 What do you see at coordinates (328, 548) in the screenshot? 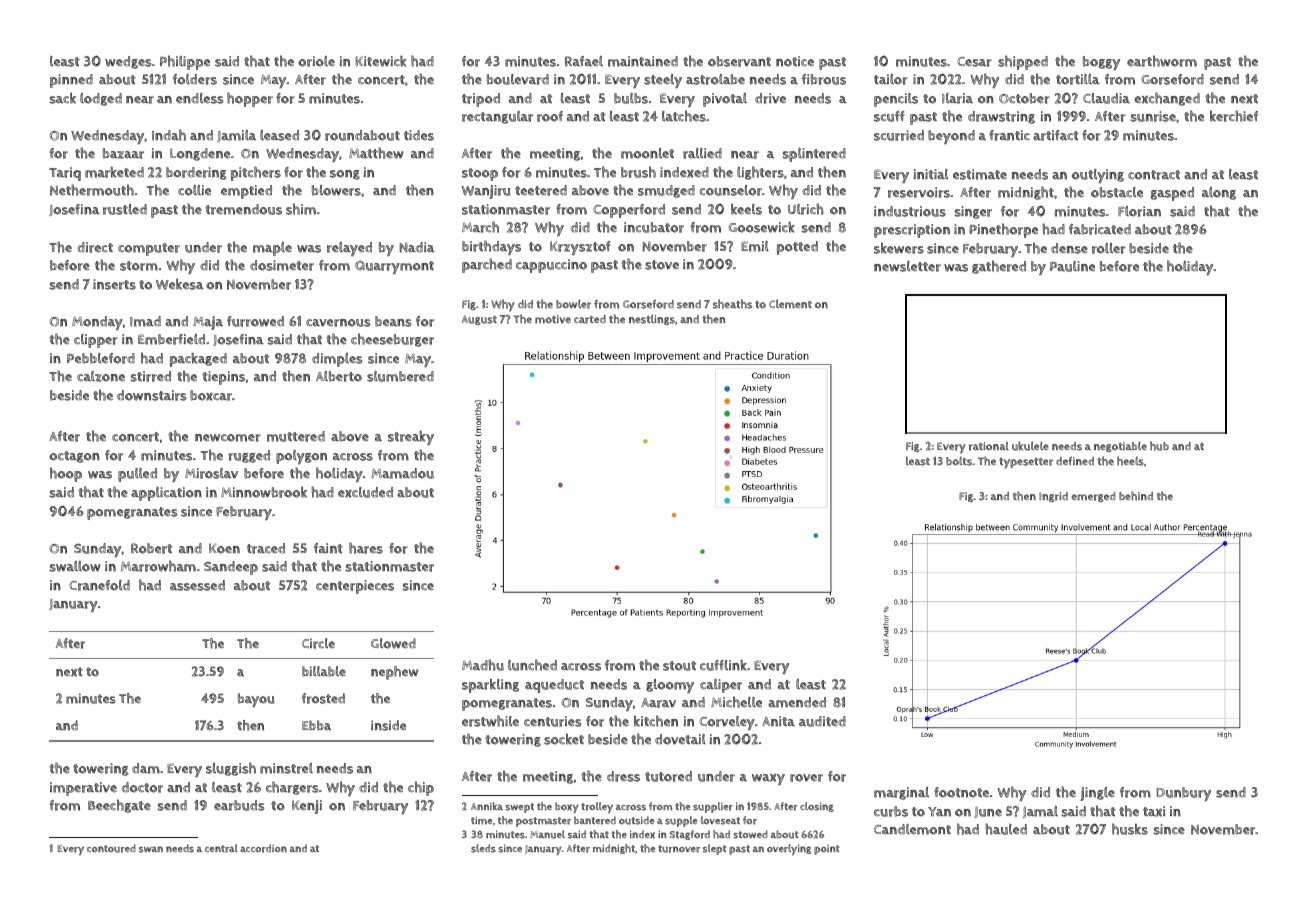
I see `faint` at bounding box center [328, 548].
